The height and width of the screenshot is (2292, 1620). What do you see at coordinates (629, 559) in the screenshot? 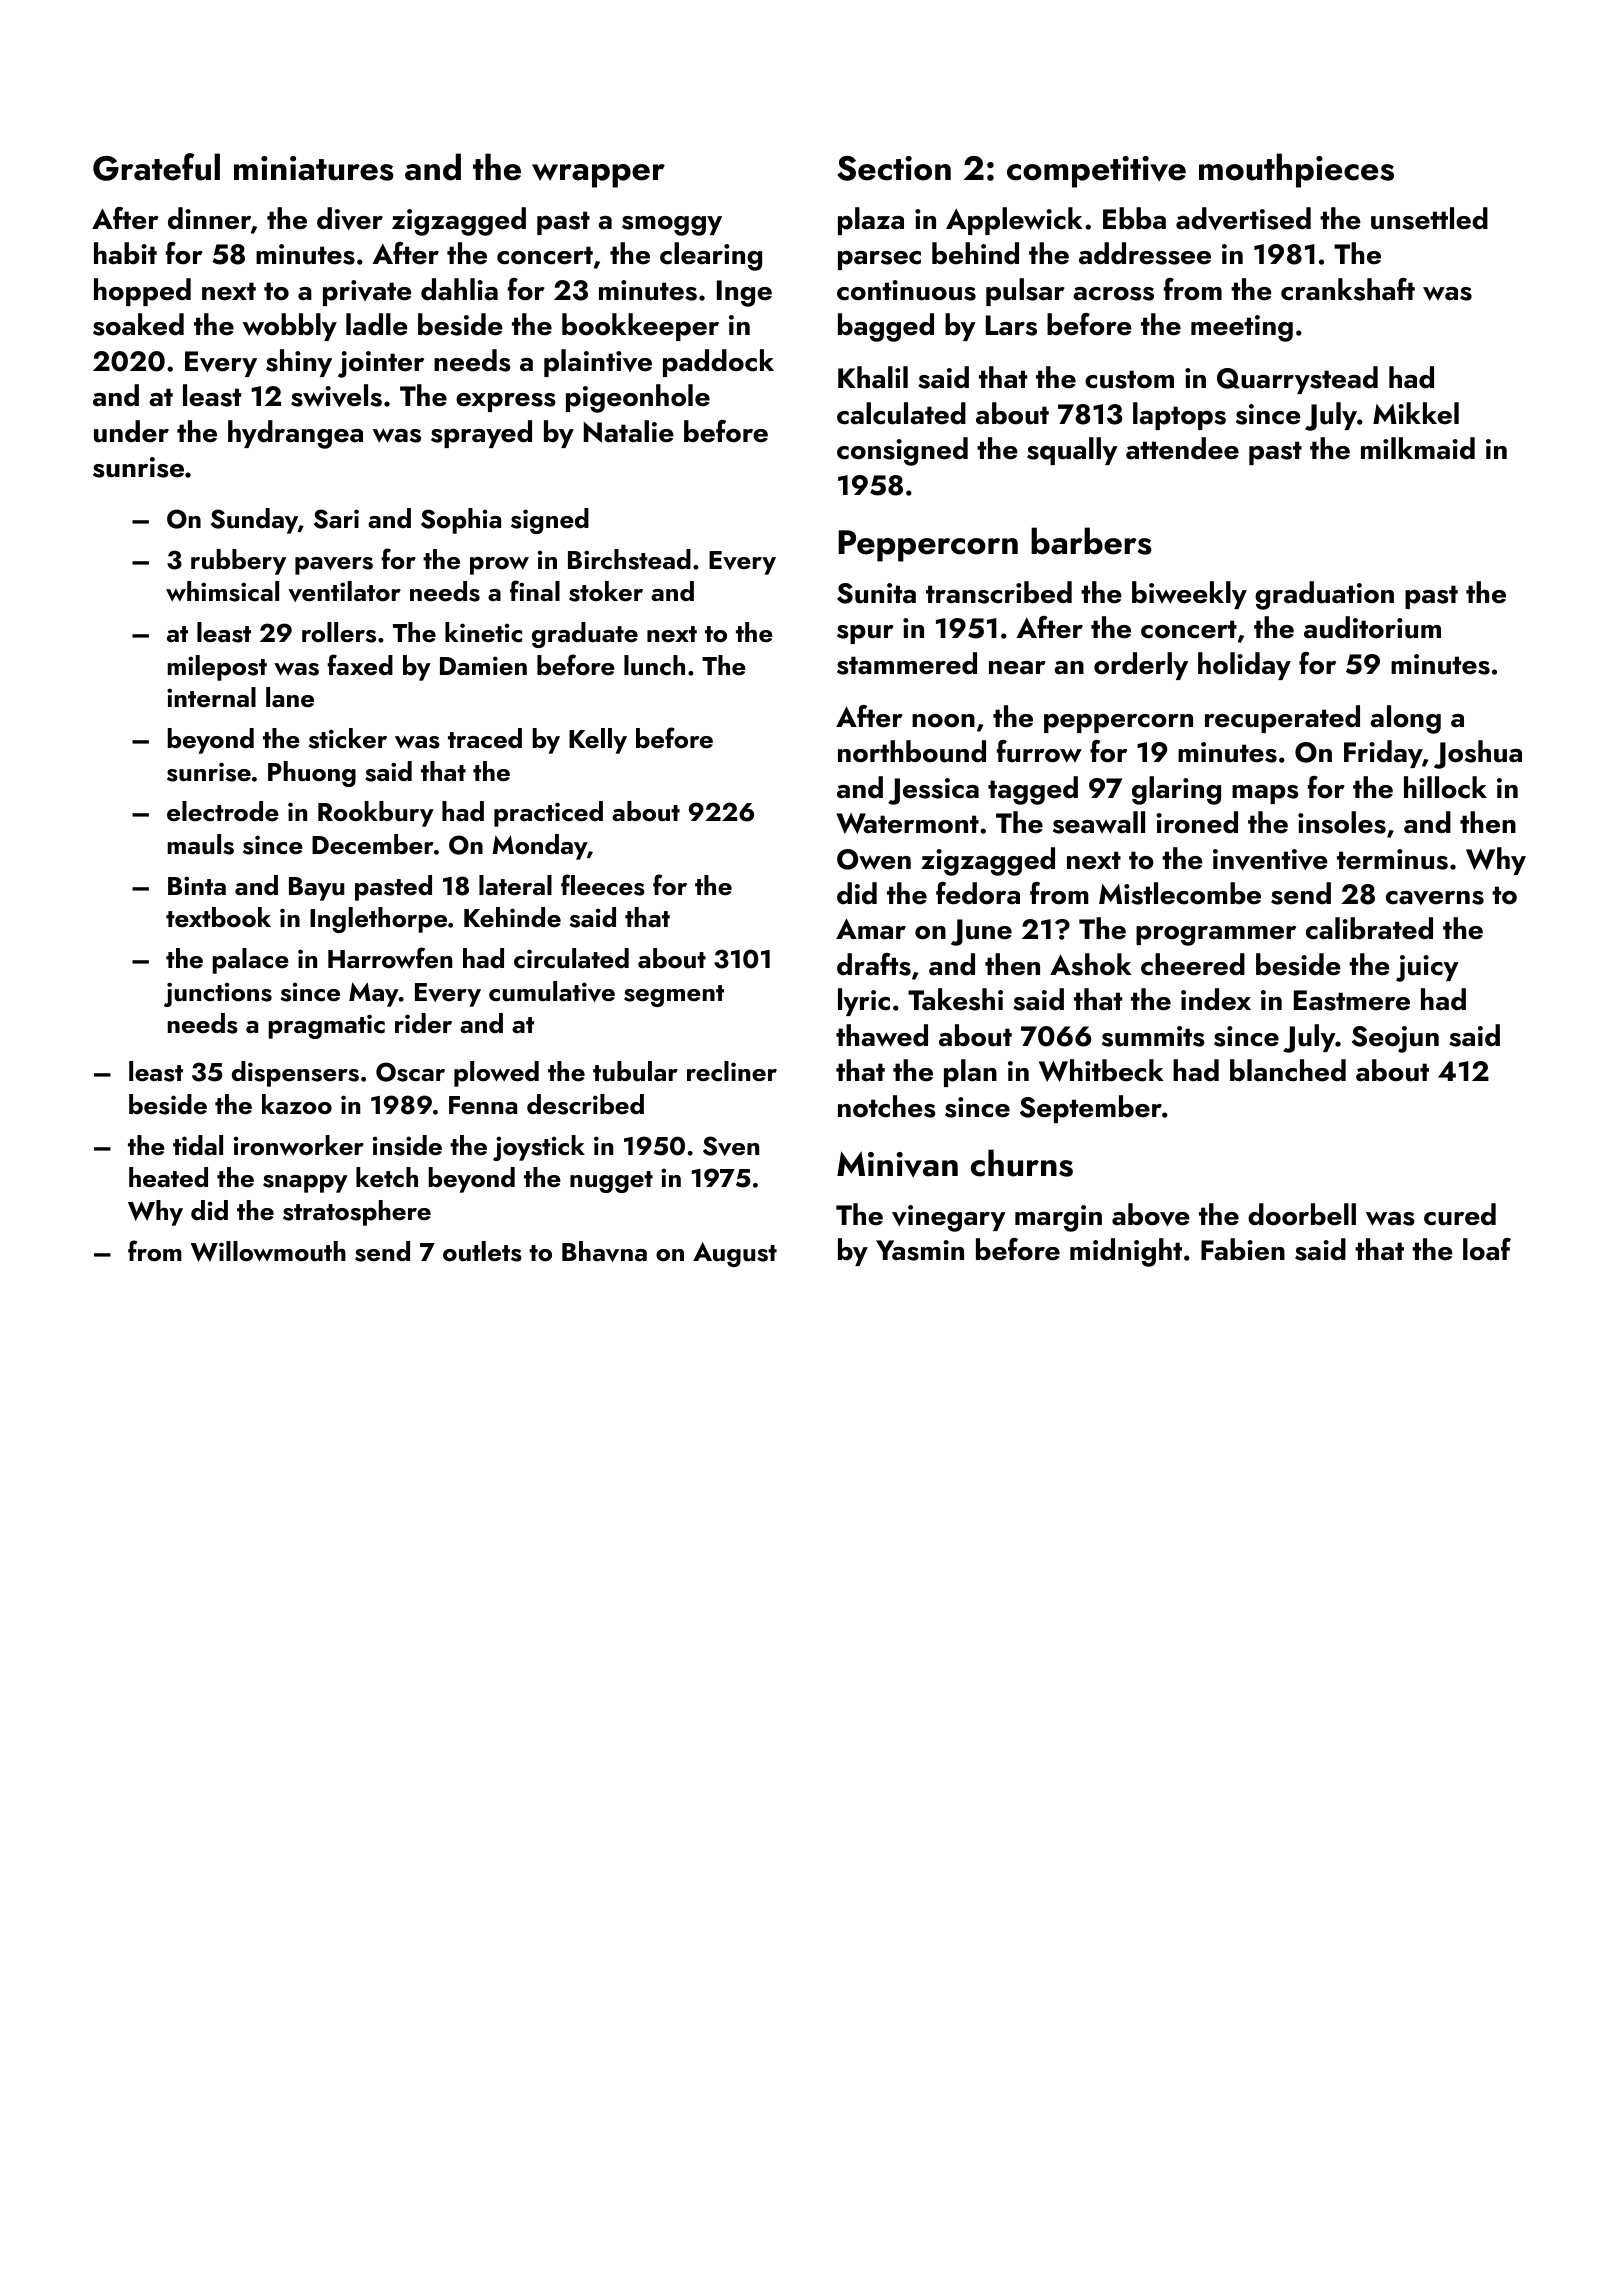
I see `Birchstead` at bounding box center [629, 559].
